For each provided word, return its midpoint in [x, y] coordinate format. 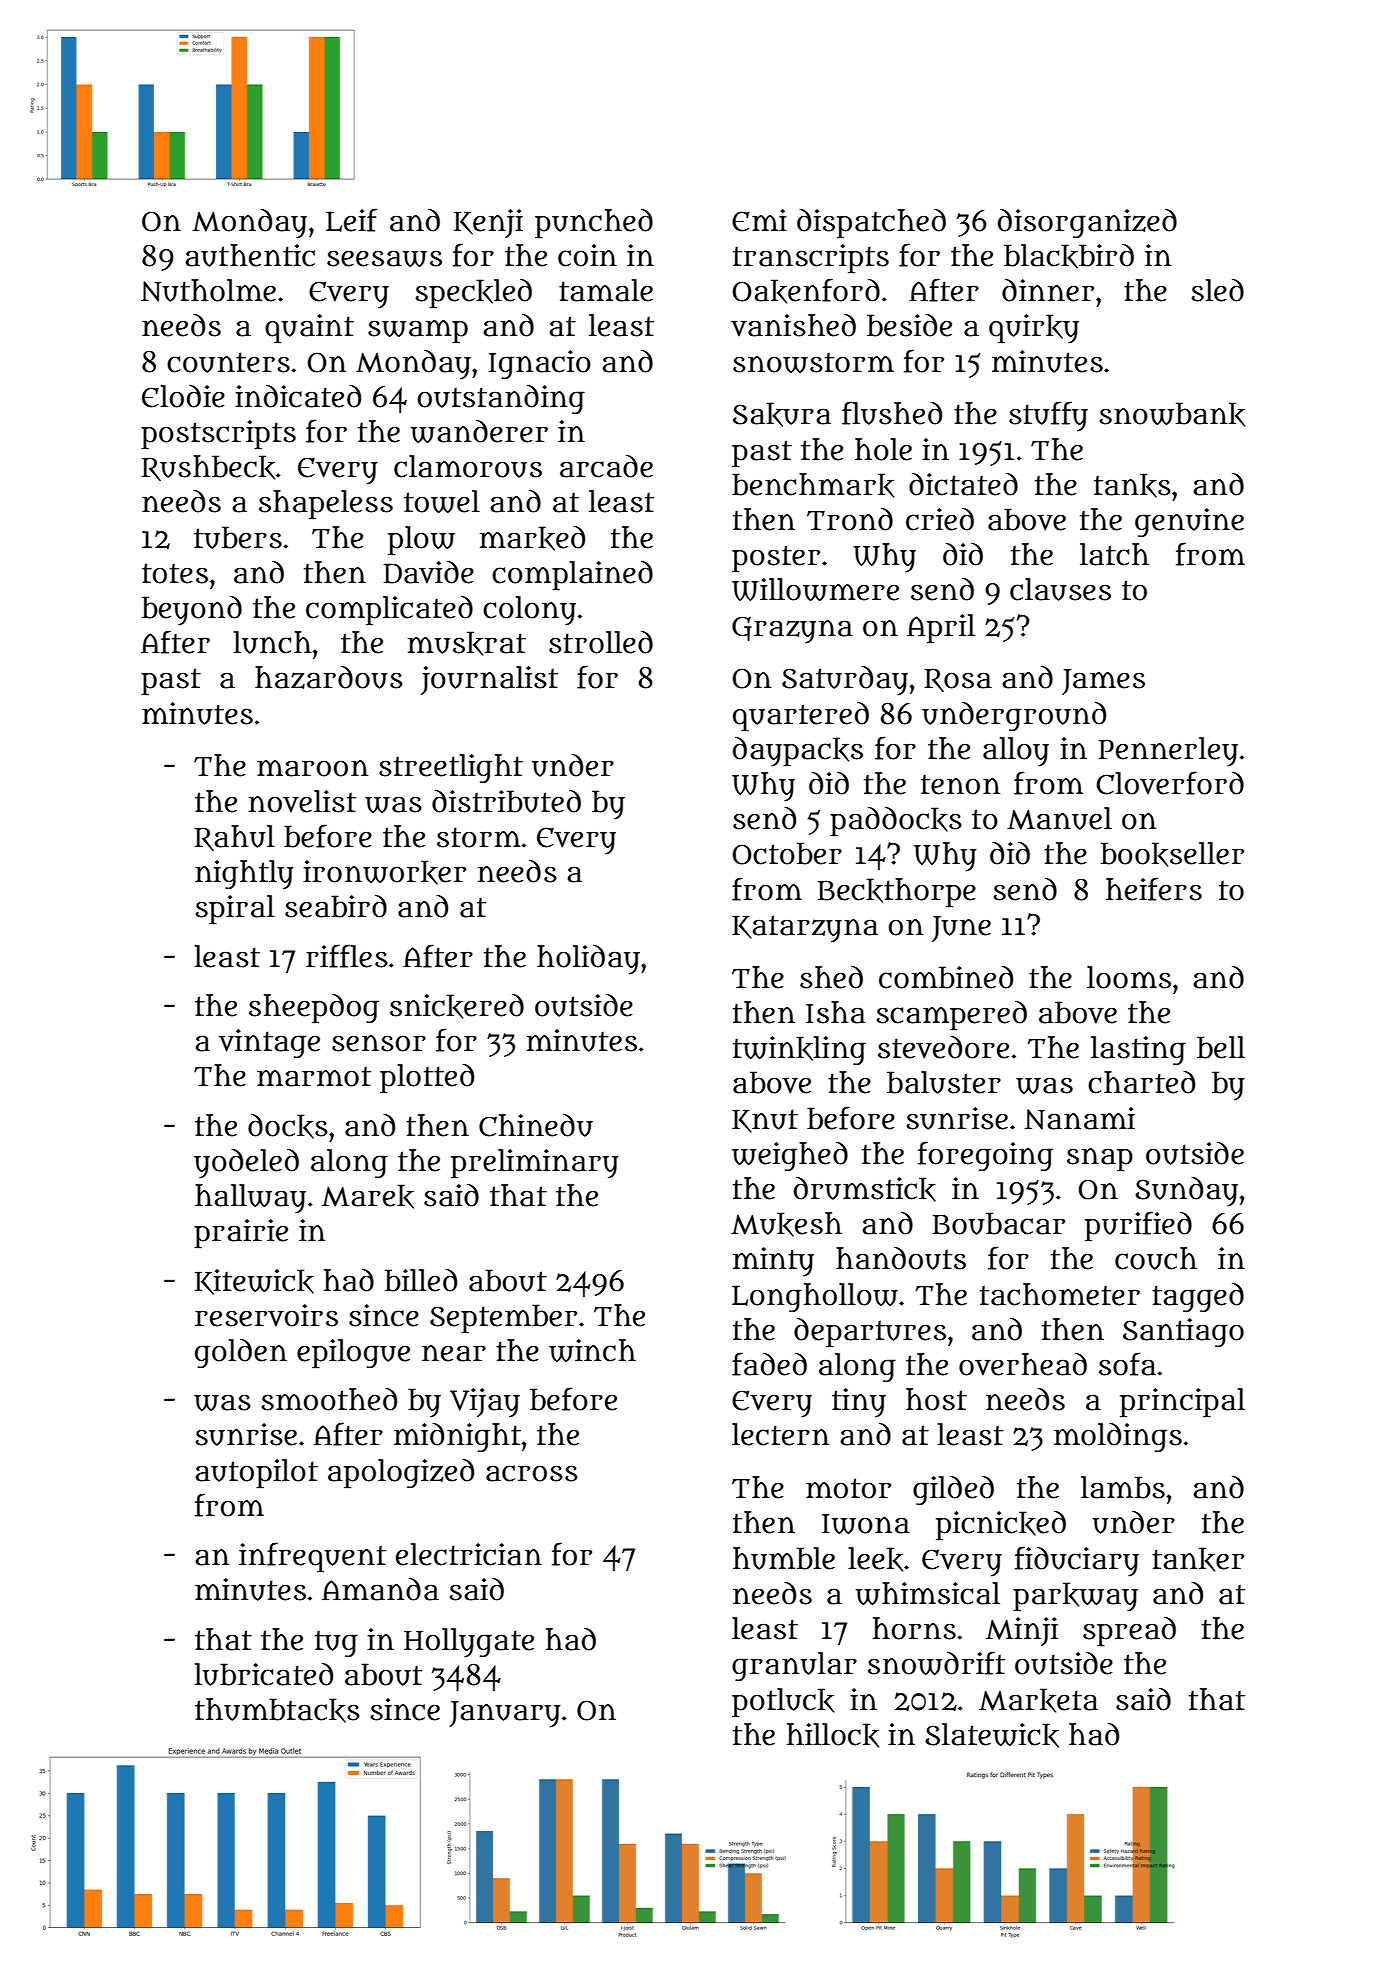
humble [784, 1558]
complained [572, 576]
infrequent [312, 1557]
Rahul [234, 838]
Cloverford [1170, 783]
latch [1114, 554]
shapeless [326, 505]
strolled [601, 642]
